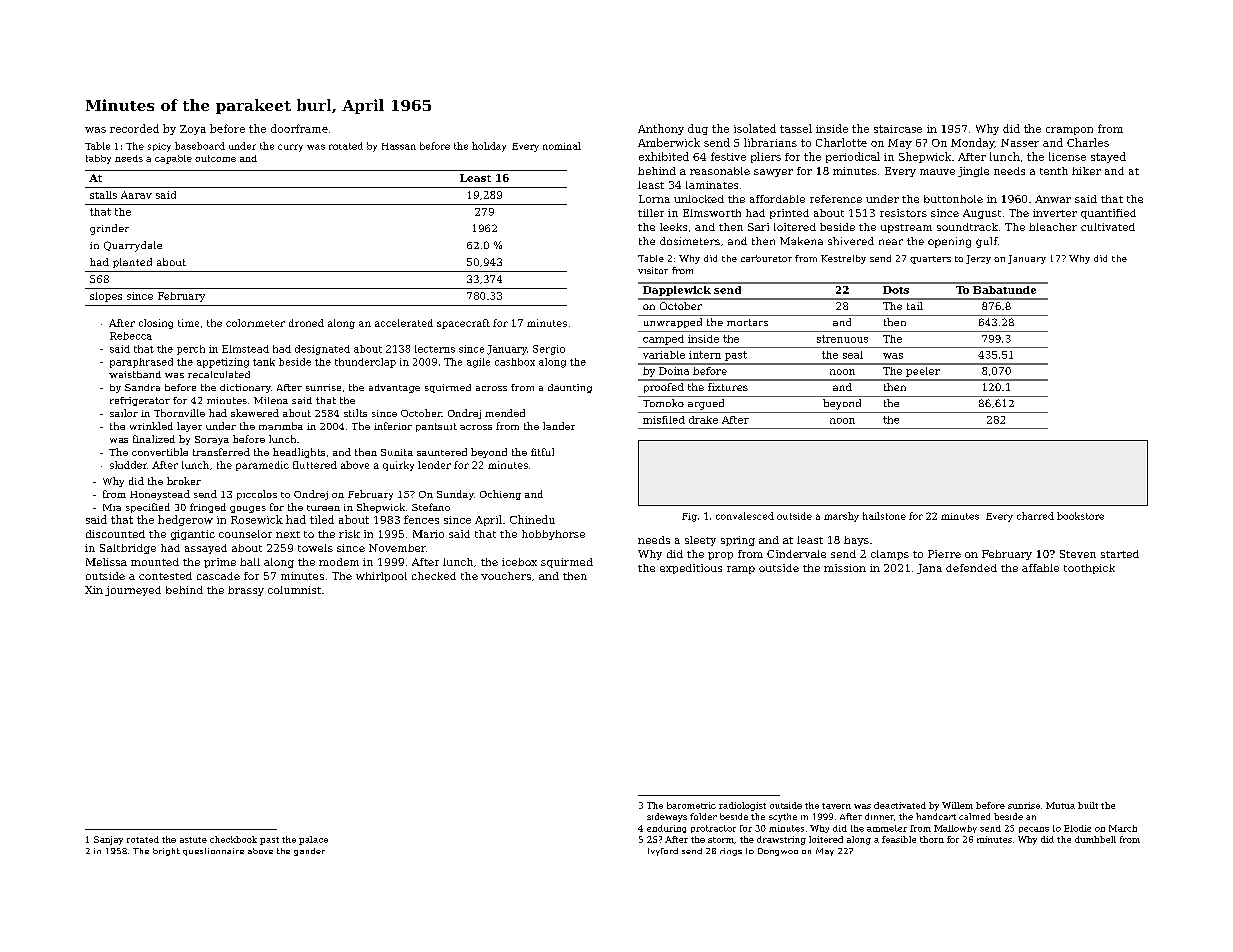 This image has height=952, width=1233. I want to click on doorframe, so click(299, 128).
